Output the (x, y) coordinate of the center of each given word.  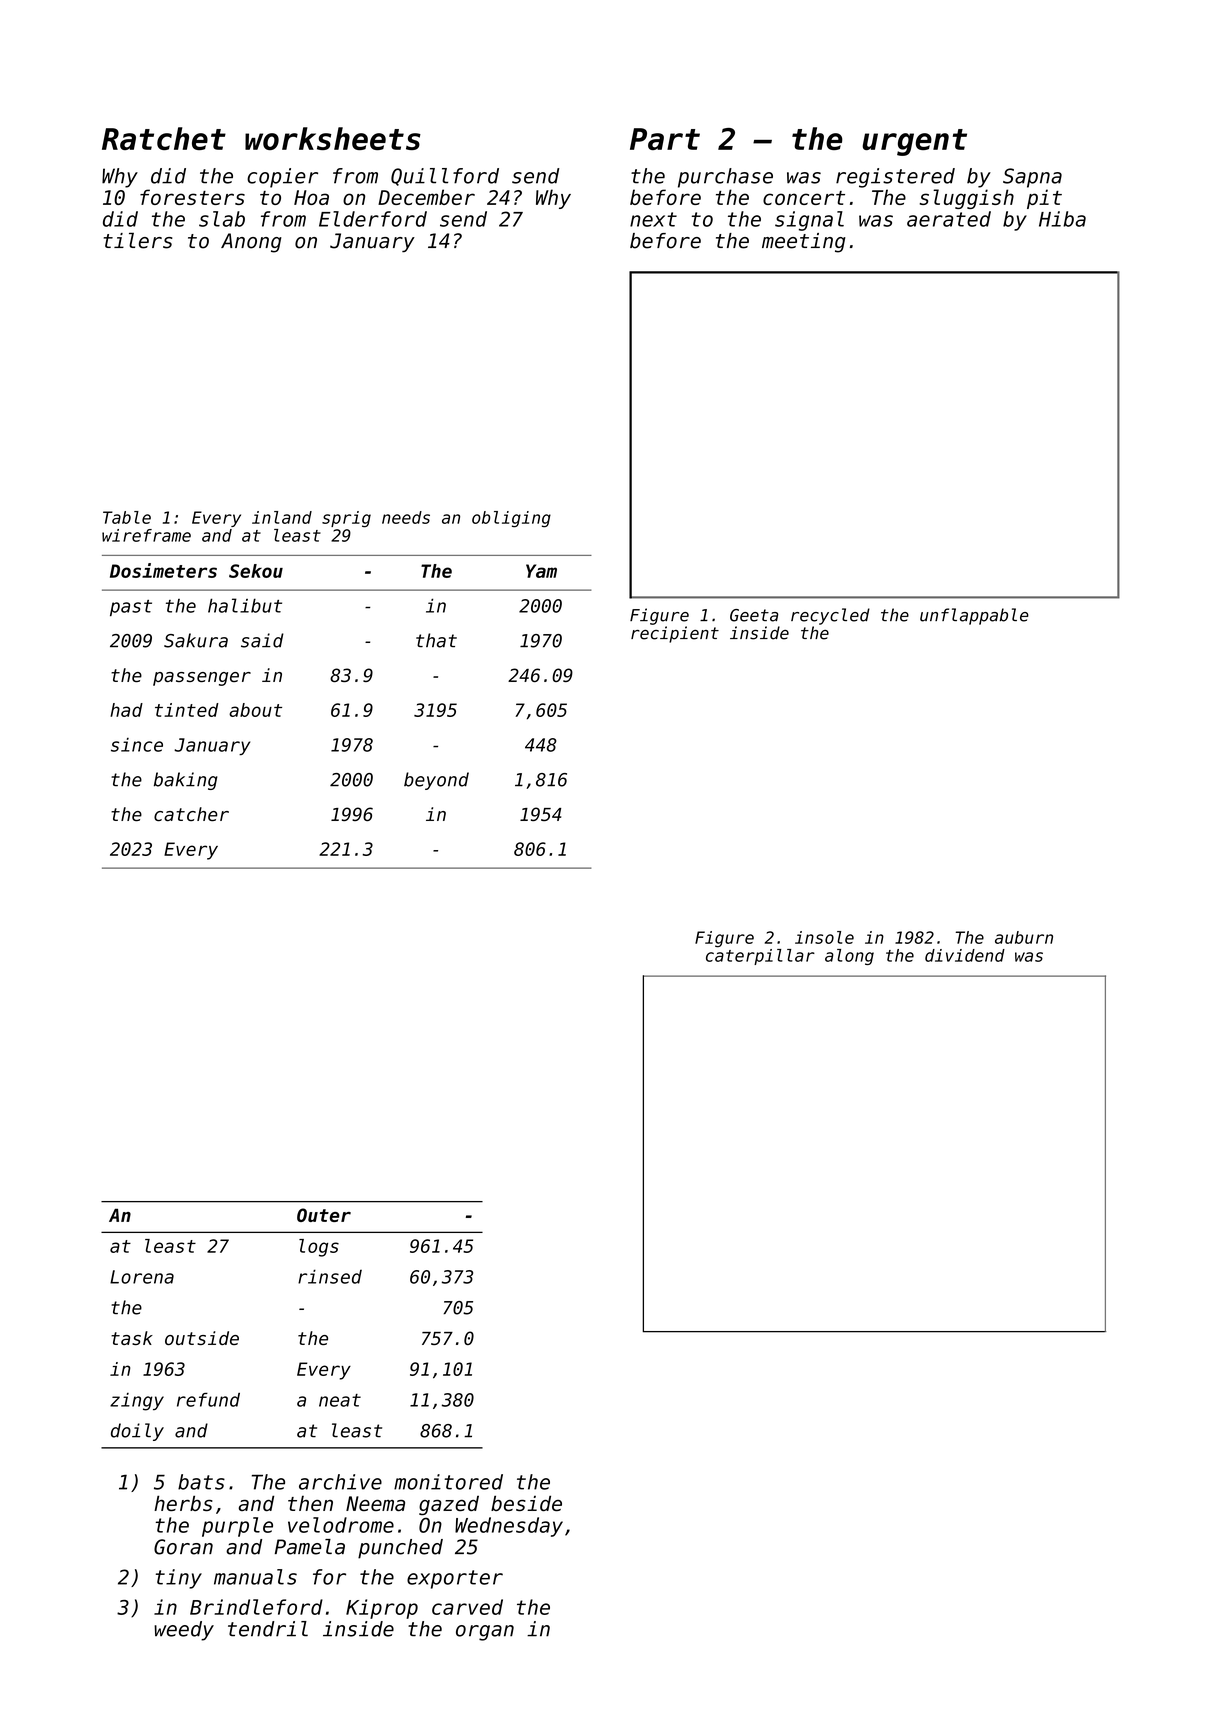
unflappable (974, 616)
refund (208, 1400)
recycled (830, 616)
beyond (436, 781)
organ (485, 1633)
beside (526, 1503)
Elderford (373, 219)
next (653, 219)
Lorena (142, 1277)
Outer (324, 1215)
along (849, 957)
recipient (675, 634)
